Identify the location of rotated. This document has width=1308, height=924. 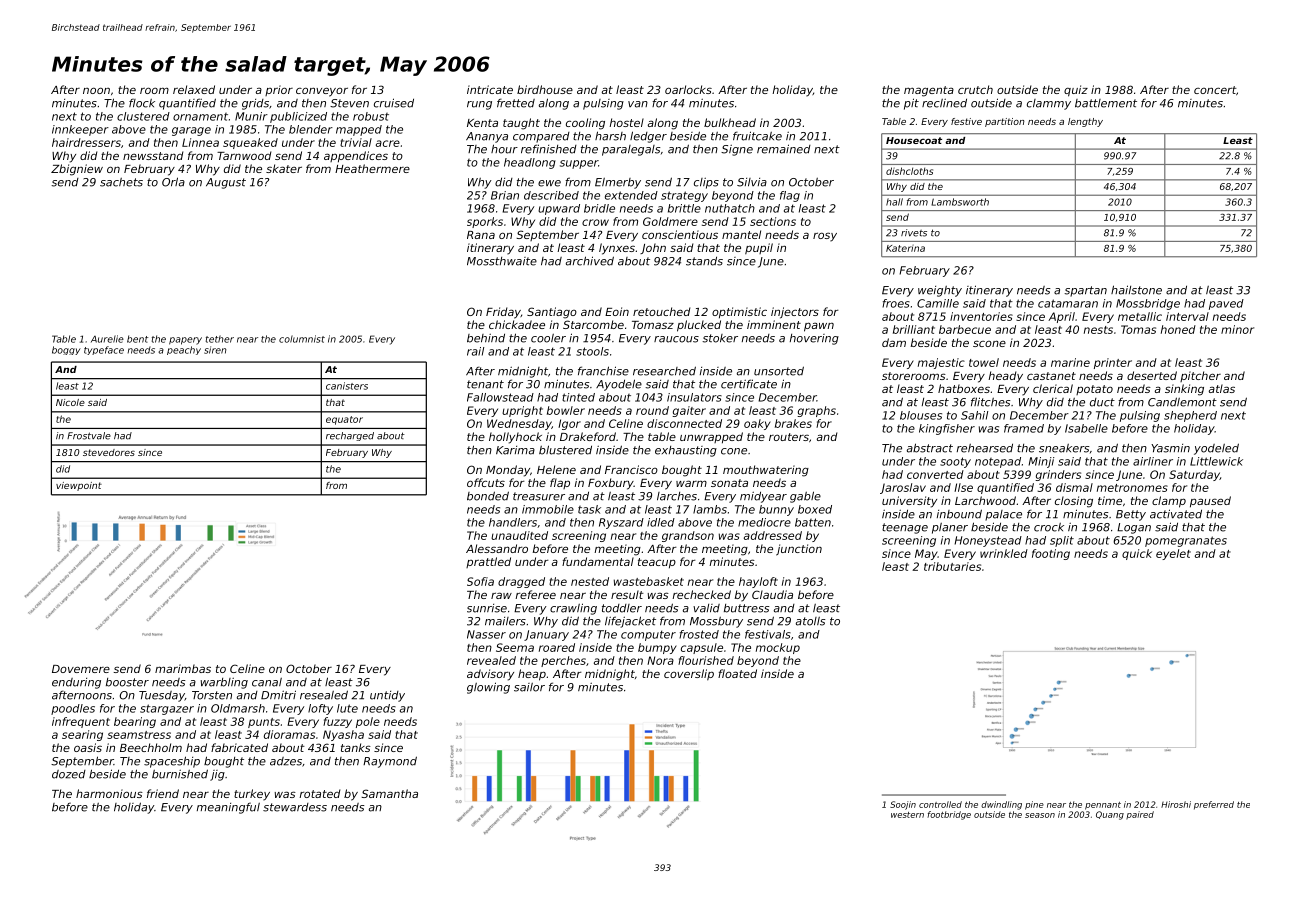
(319, 793).
